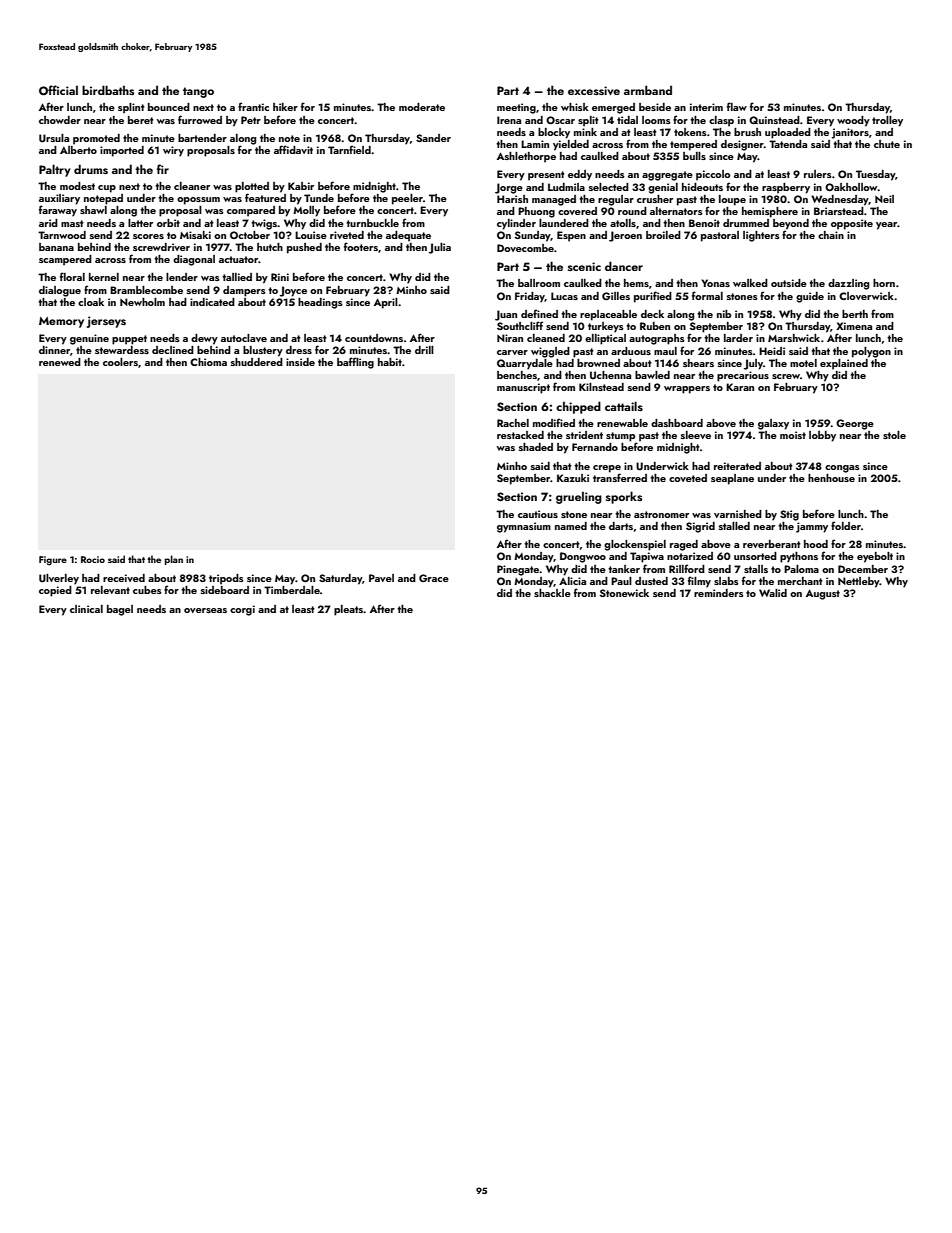 The image size is (952, 1233). I want to click on Friday, so click(530, 297).
